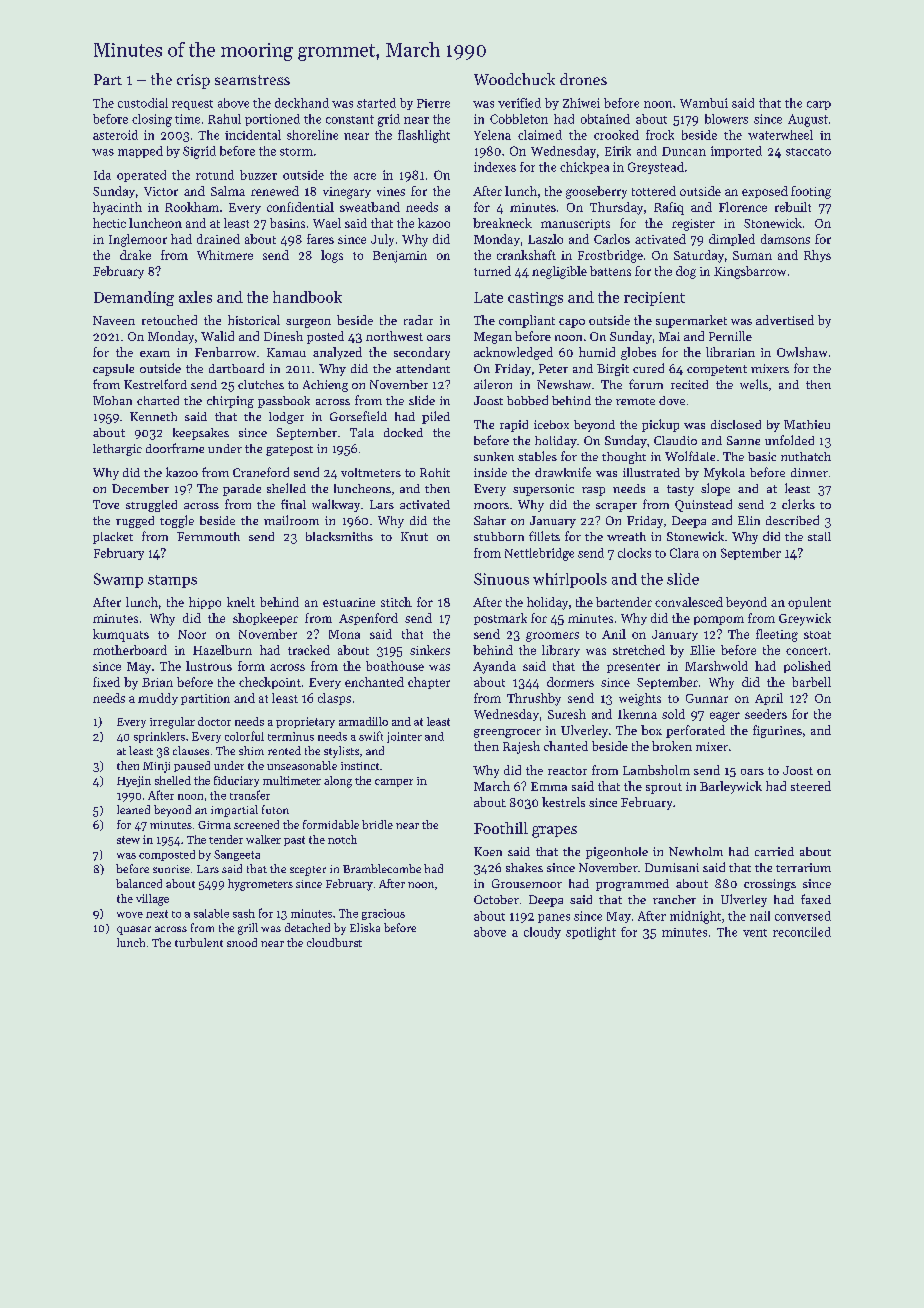 This screenshot has width=924, height=1308. I want to click on sinkers, so click(430, 650).
